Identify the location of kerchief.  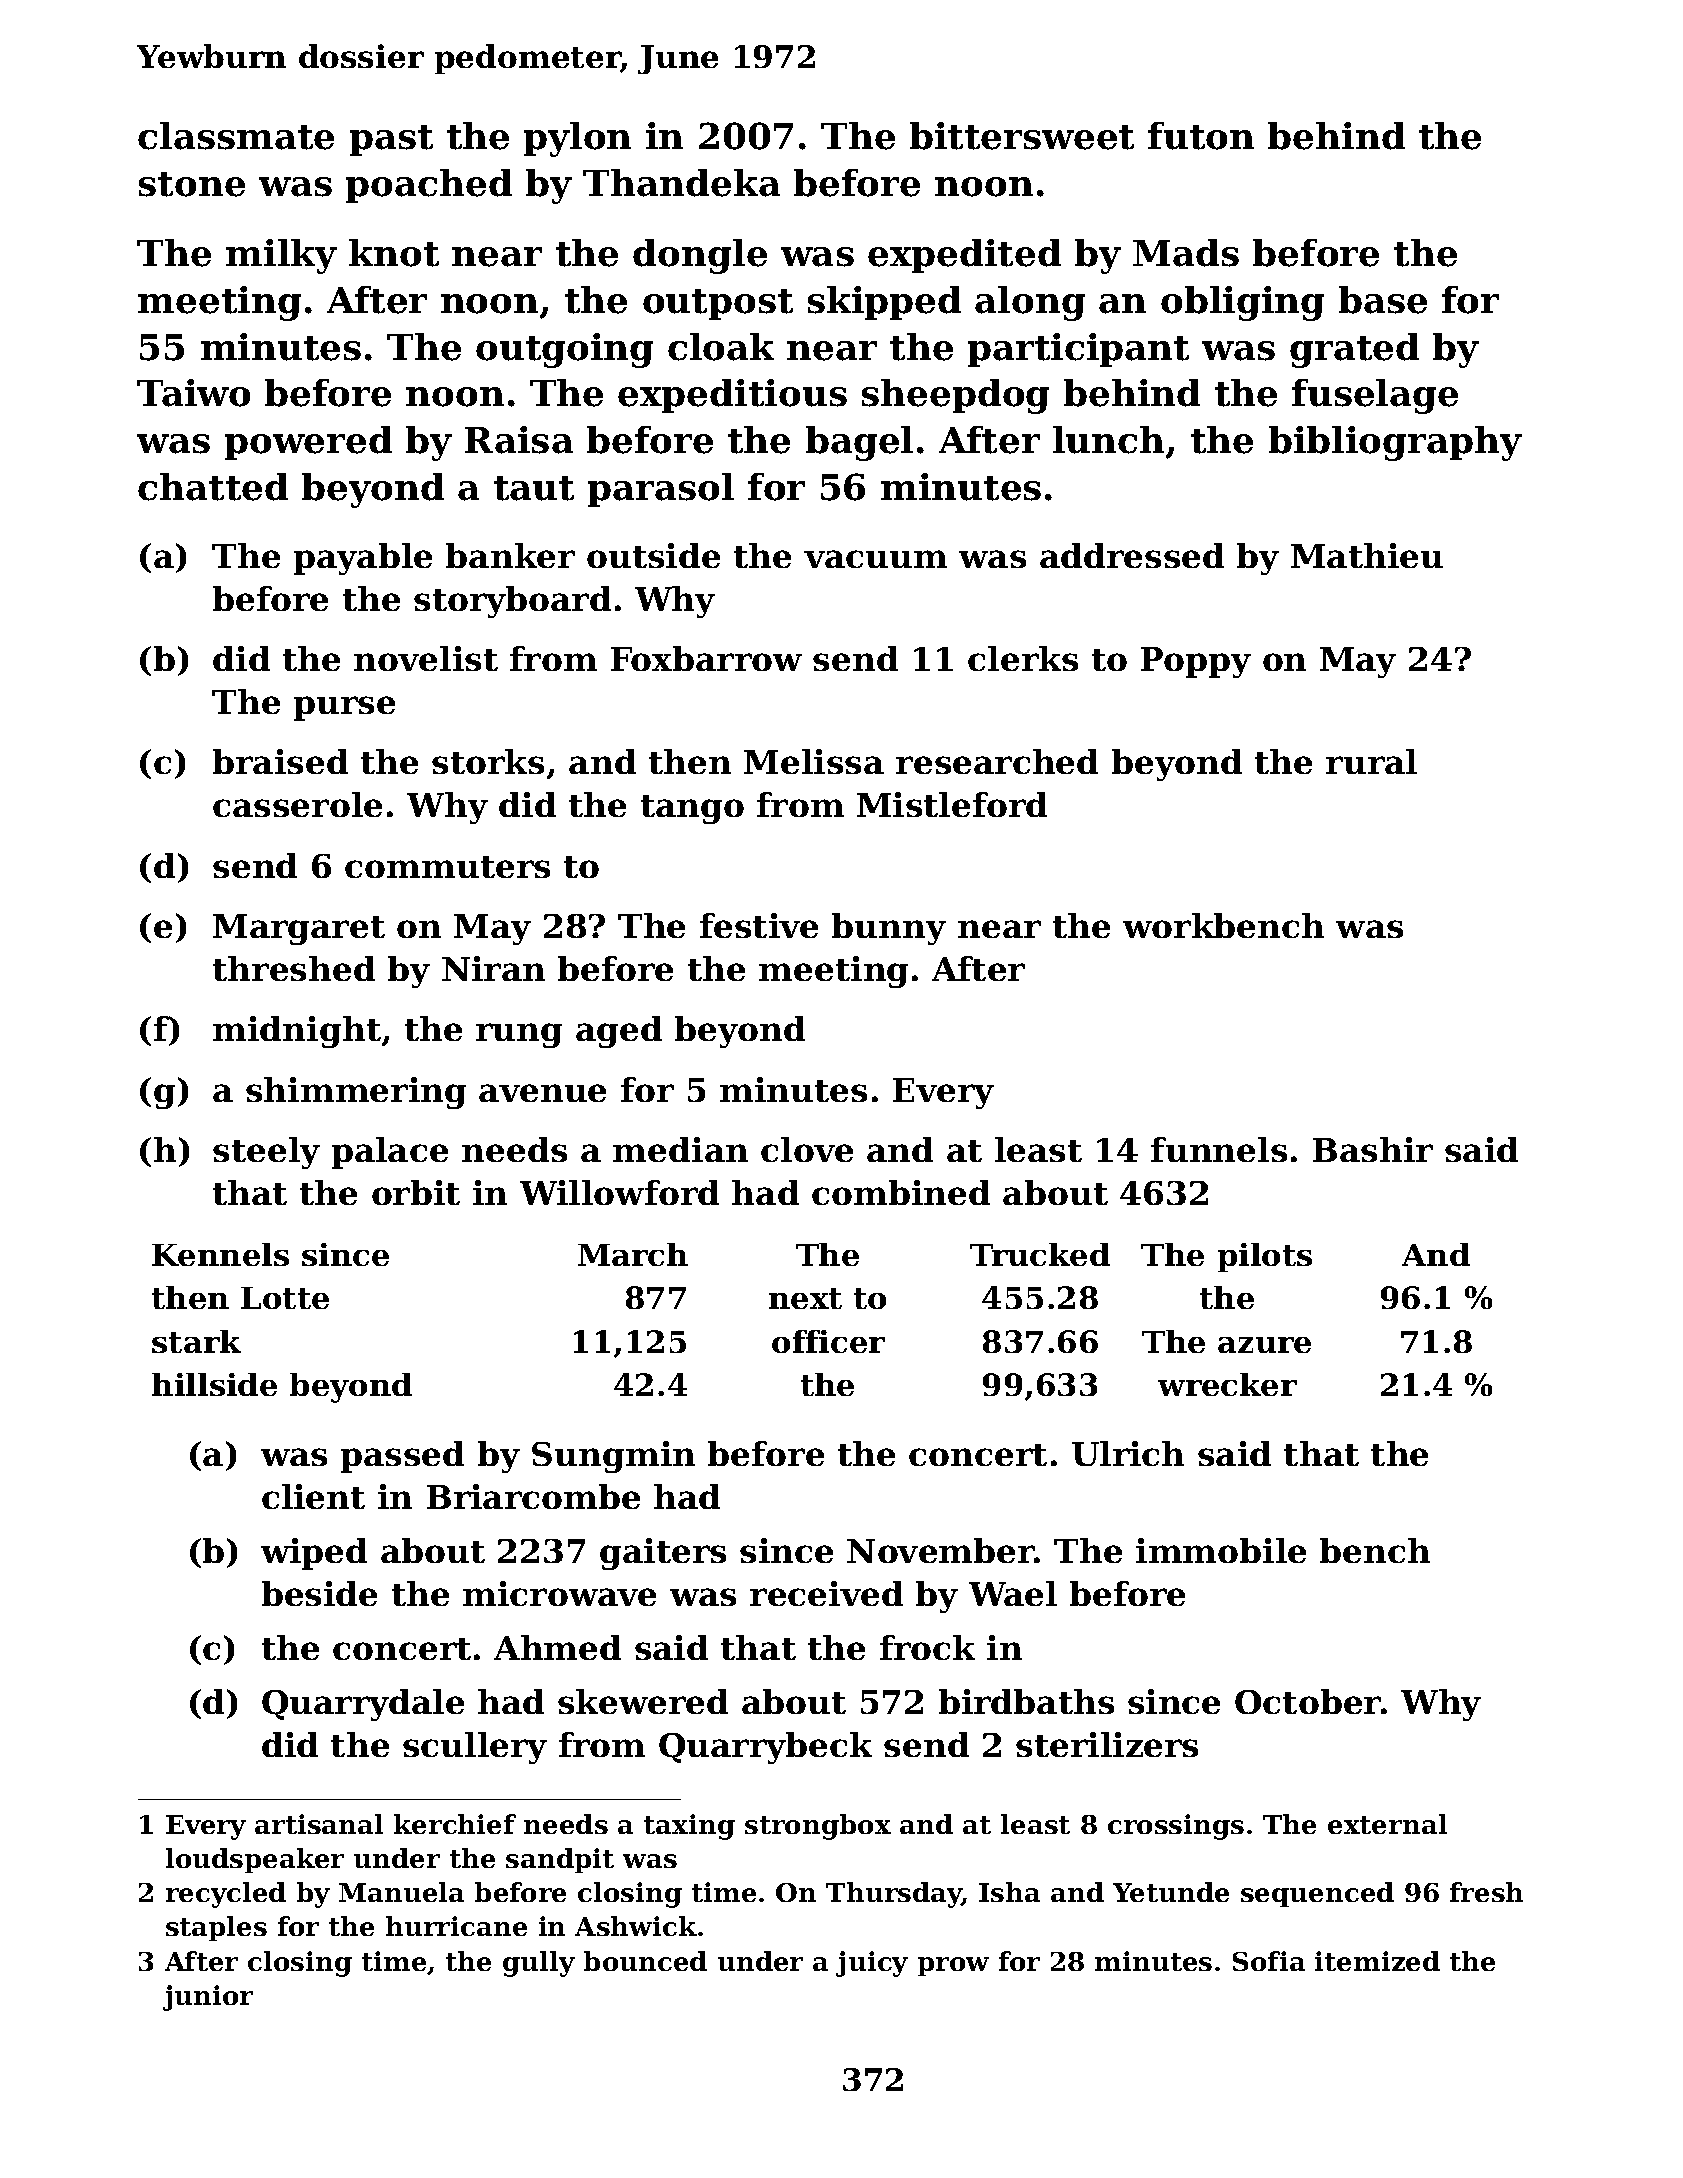
(455, 1824).
